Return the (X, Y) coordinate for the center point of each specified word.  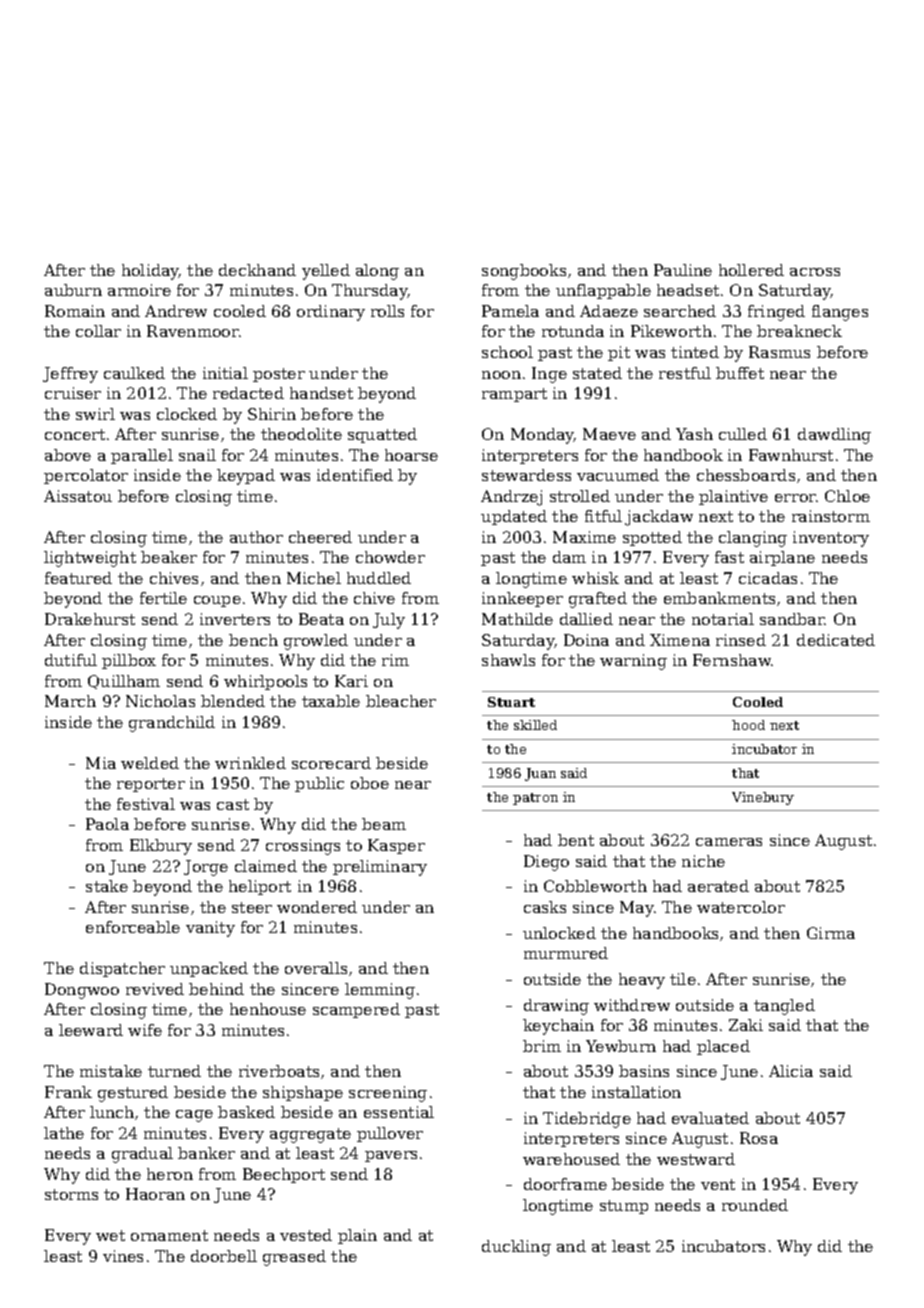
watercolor (741, 907)
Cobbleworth (595, 886)
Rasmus (779, 352)
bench (253, 640)
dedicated (836, 640)
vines (123, 1256)
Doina (586, 640)
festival (146, 804)
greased (294, 1258)
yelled (326, 272)
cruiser (73, 393)
